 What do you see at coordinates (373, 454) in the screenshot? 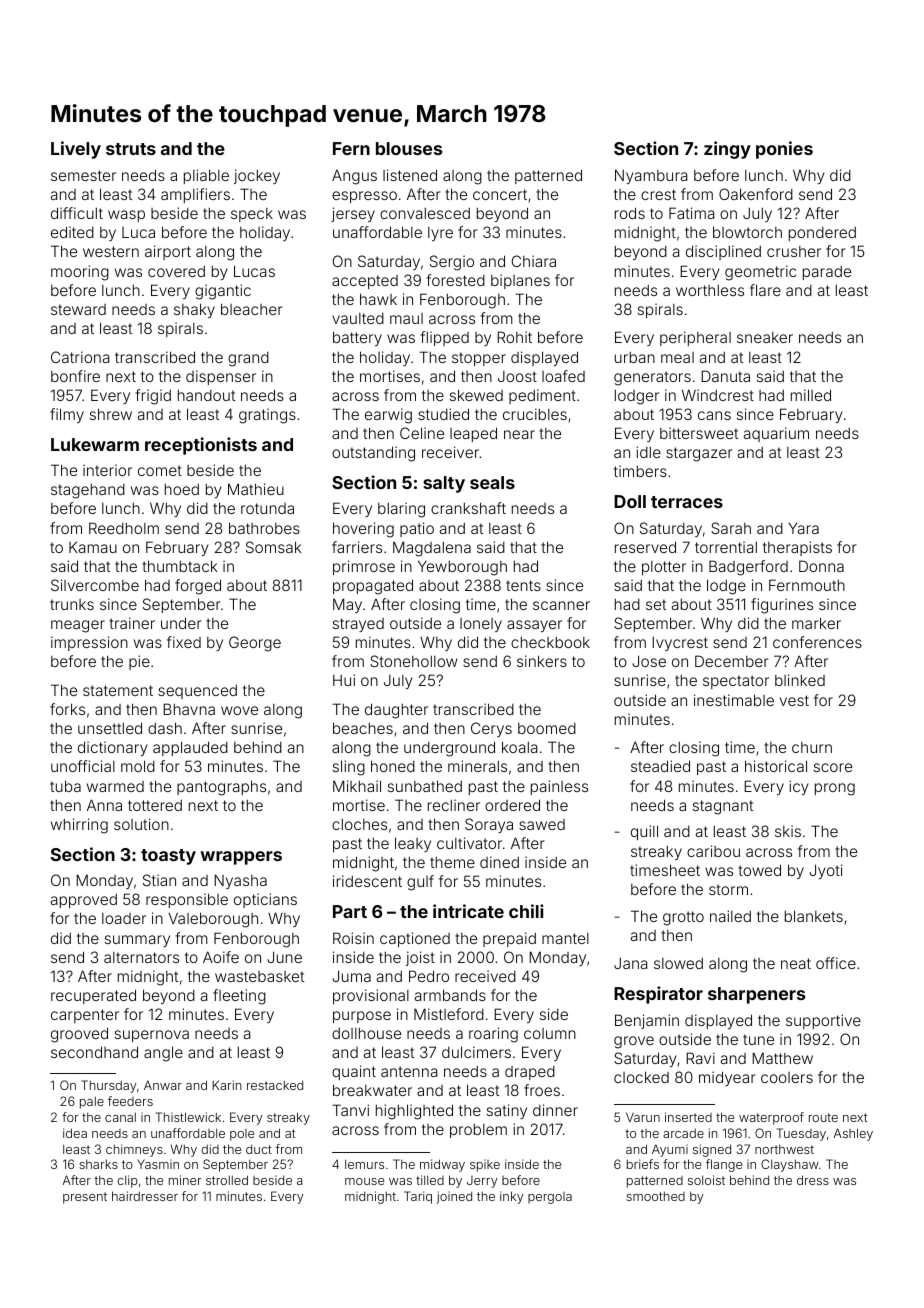
I see `outstanding` at bounding box center [373, 454].
